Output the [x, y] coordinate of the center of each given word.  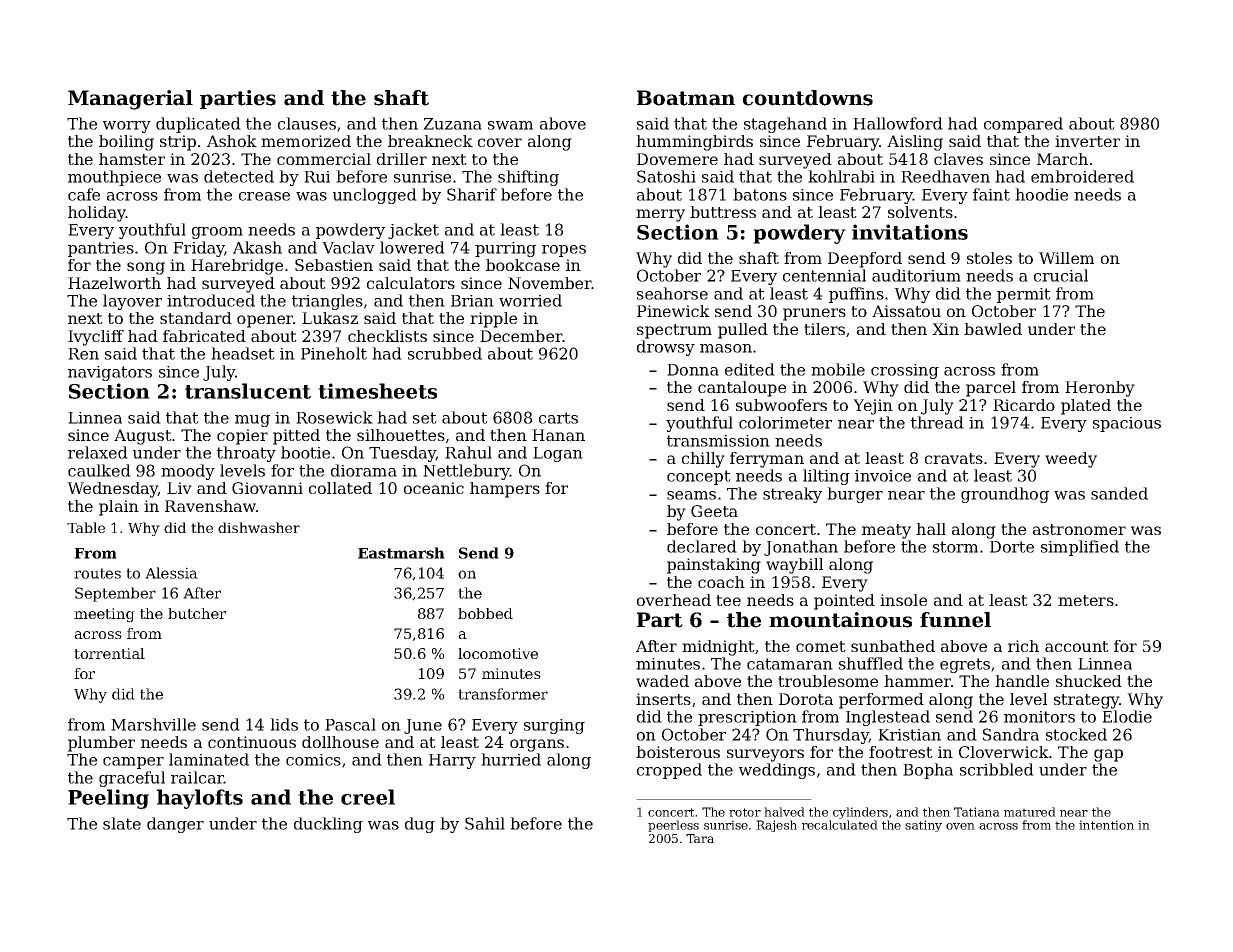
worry [127, 127]
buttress [723, 212]
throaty [246, 454]
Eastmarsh [401, 553]
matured [1030, 812]
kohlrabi [841, 176]
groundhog [1005, 495]
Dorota [806, 699]
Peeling [108, 799]
